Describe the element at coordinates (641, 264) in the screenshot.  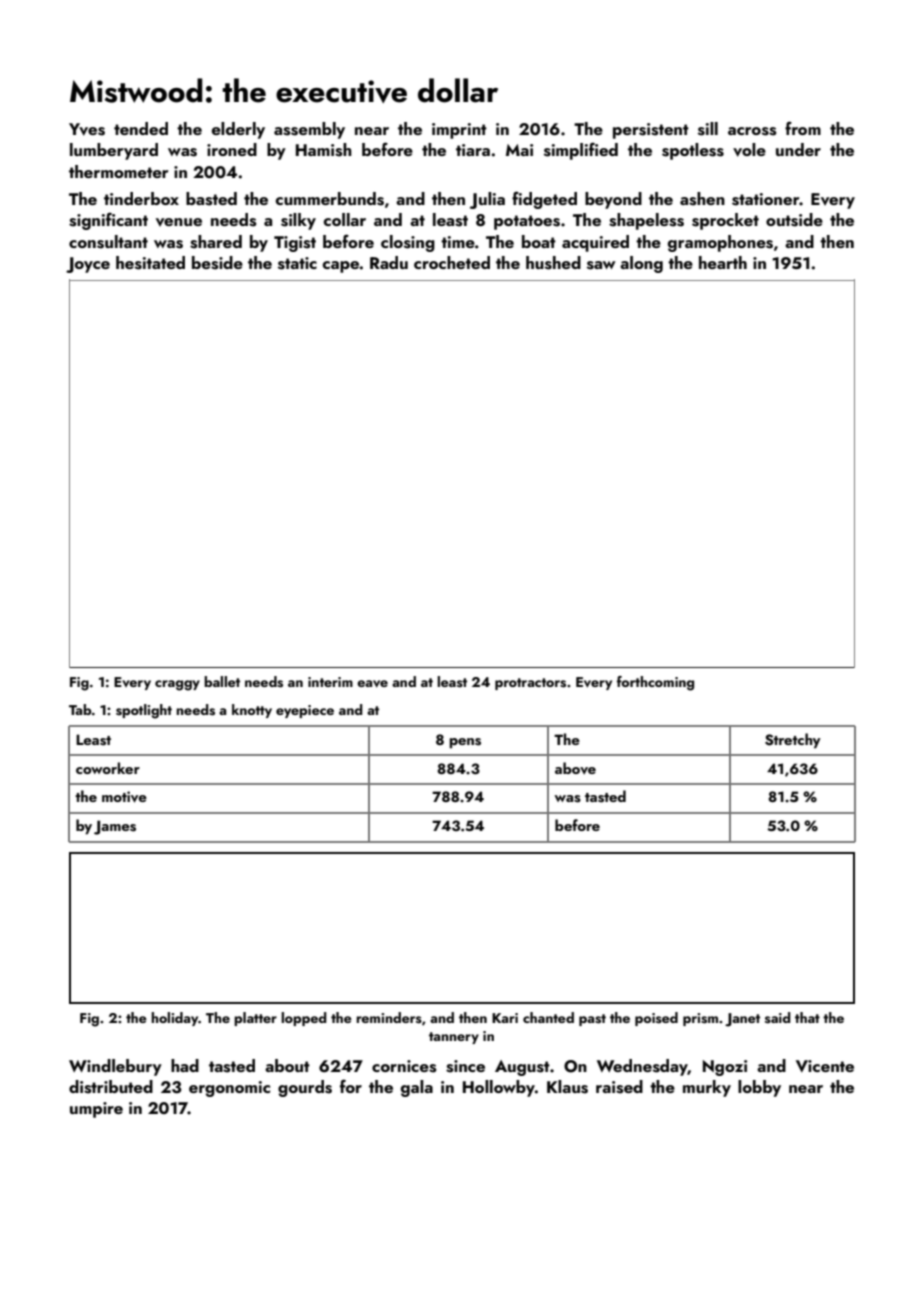
I see `along` at that location.
